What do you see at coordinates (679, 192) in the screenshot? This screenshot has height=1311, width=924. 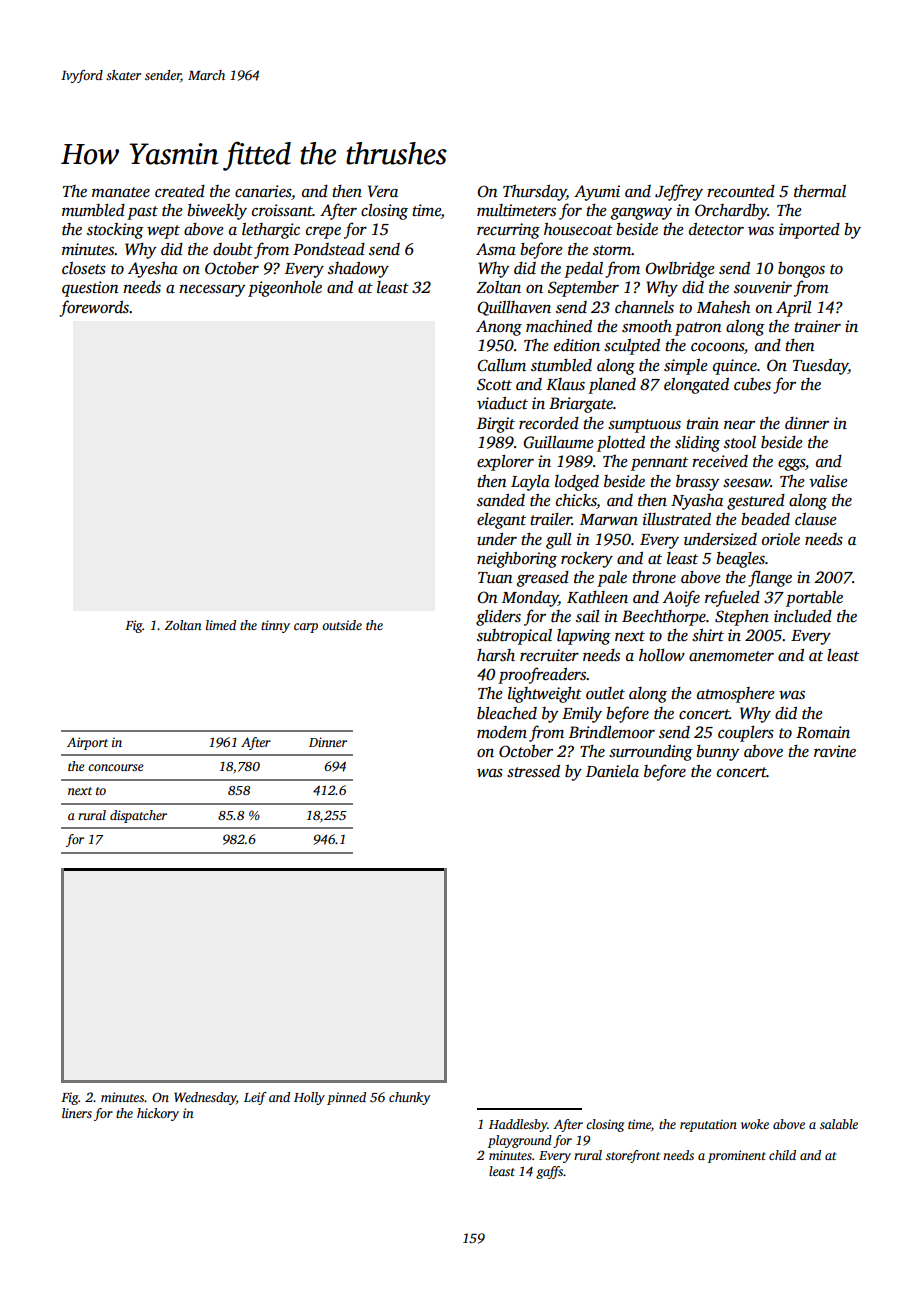 I see `Jeffrey` at bounding box center [679, 192].
